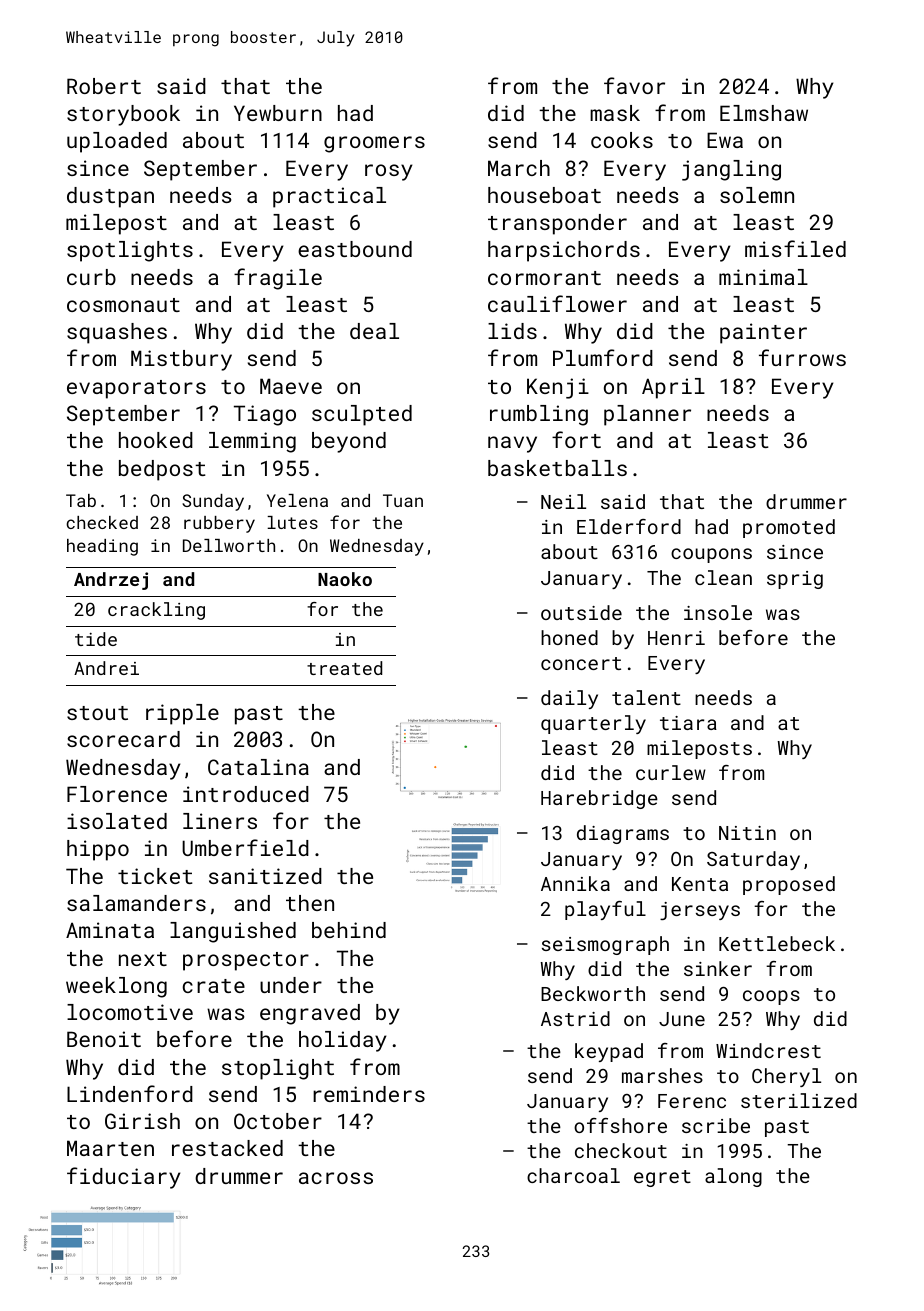  What do you see at coordinates (799, 1100) in the page?
I see `sterilized` at bounding box center [799, 1100].
